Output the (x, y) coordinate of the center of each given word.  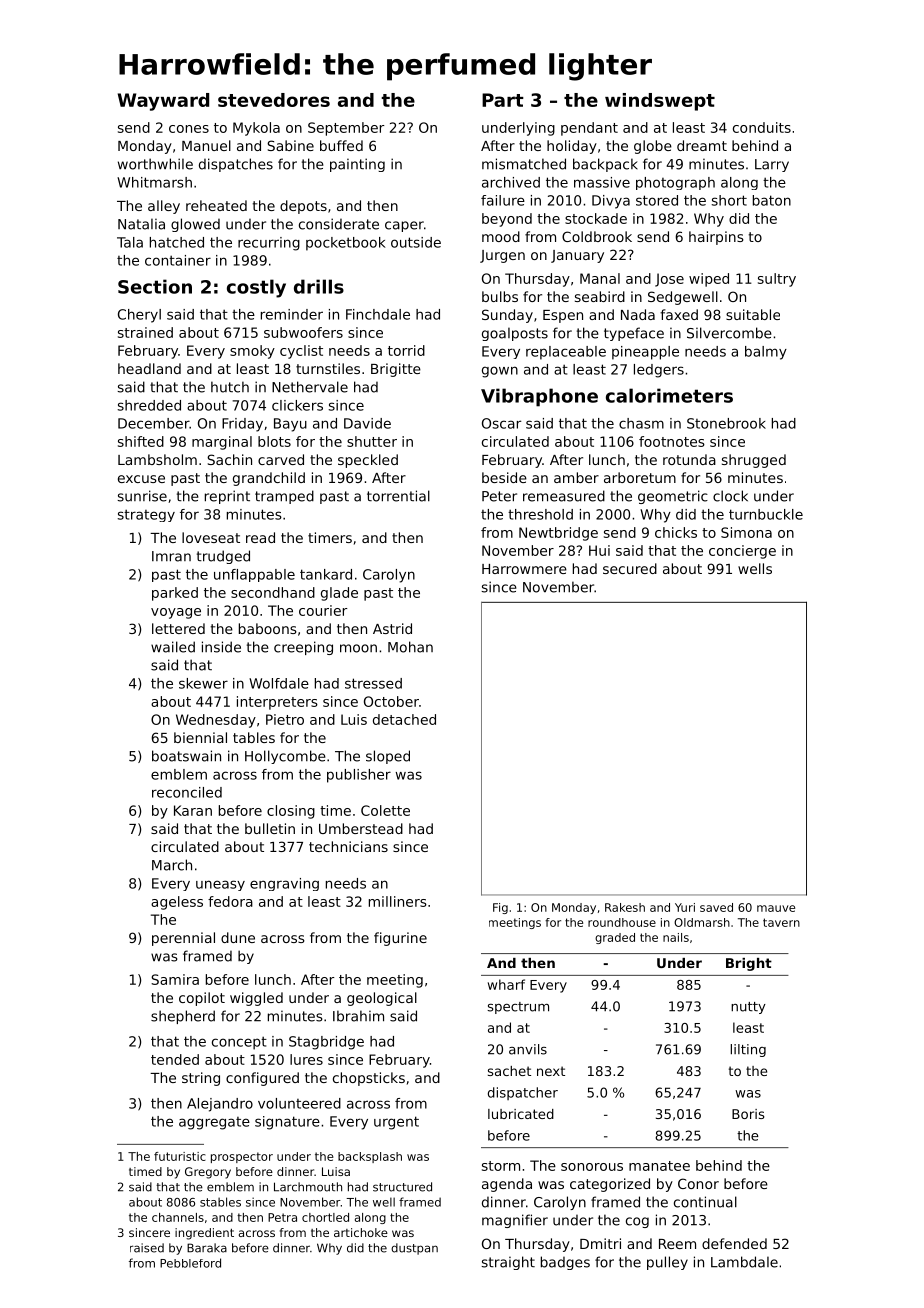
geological (382, 999)
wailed (173, 647)
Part (503, 100)
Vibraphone (539, 397)
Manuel (206, 145)
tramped (284, 497)
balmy (766, 353)
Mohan (410, 647)
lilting (748, 1050)
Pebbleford (190, 1263)
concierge (742, 552)
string (201, 1079)
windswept (660, 102)
